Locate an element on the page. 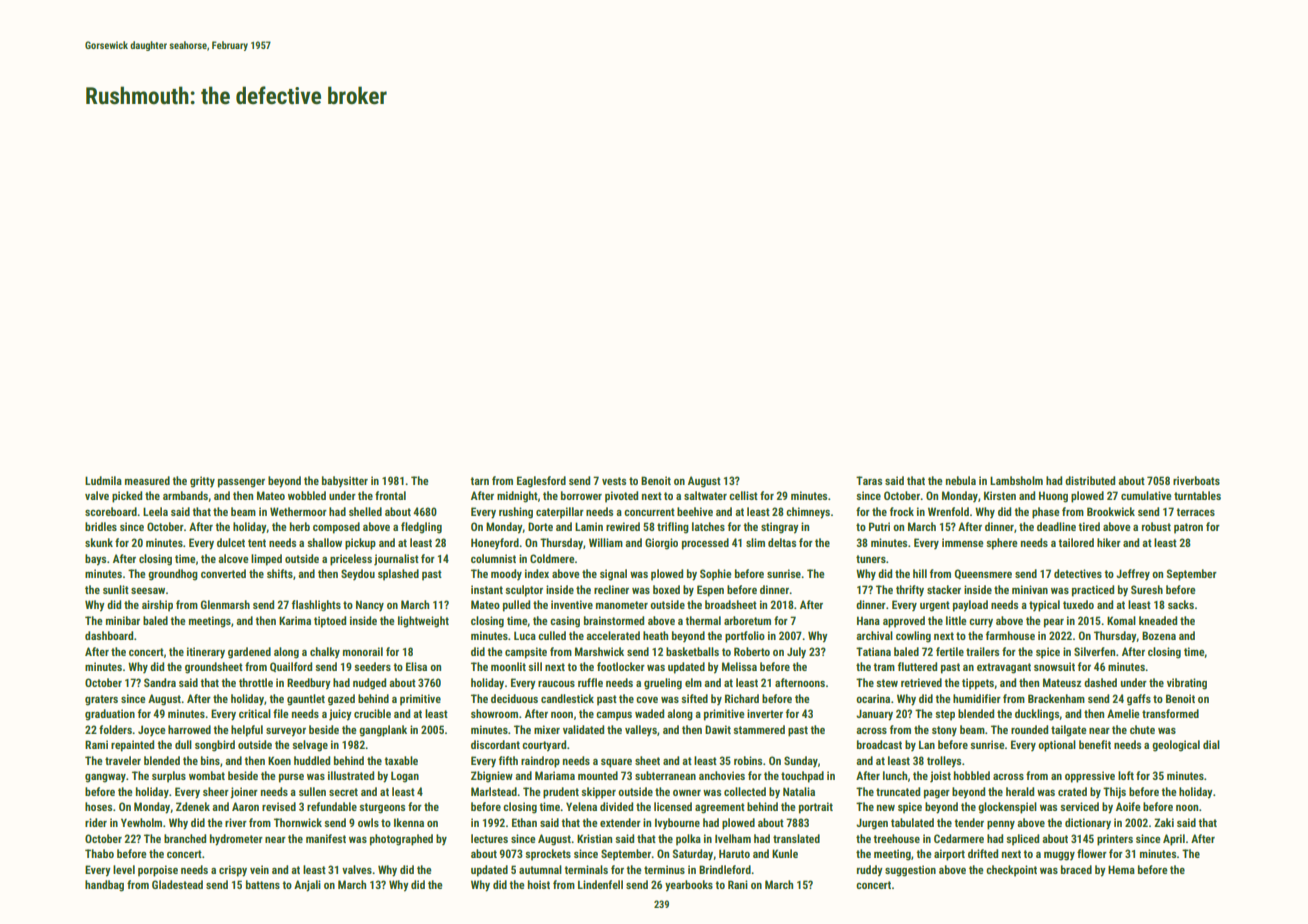 This page has height=924, width=1308. gauntlet is located at coordinates (306, 700).
